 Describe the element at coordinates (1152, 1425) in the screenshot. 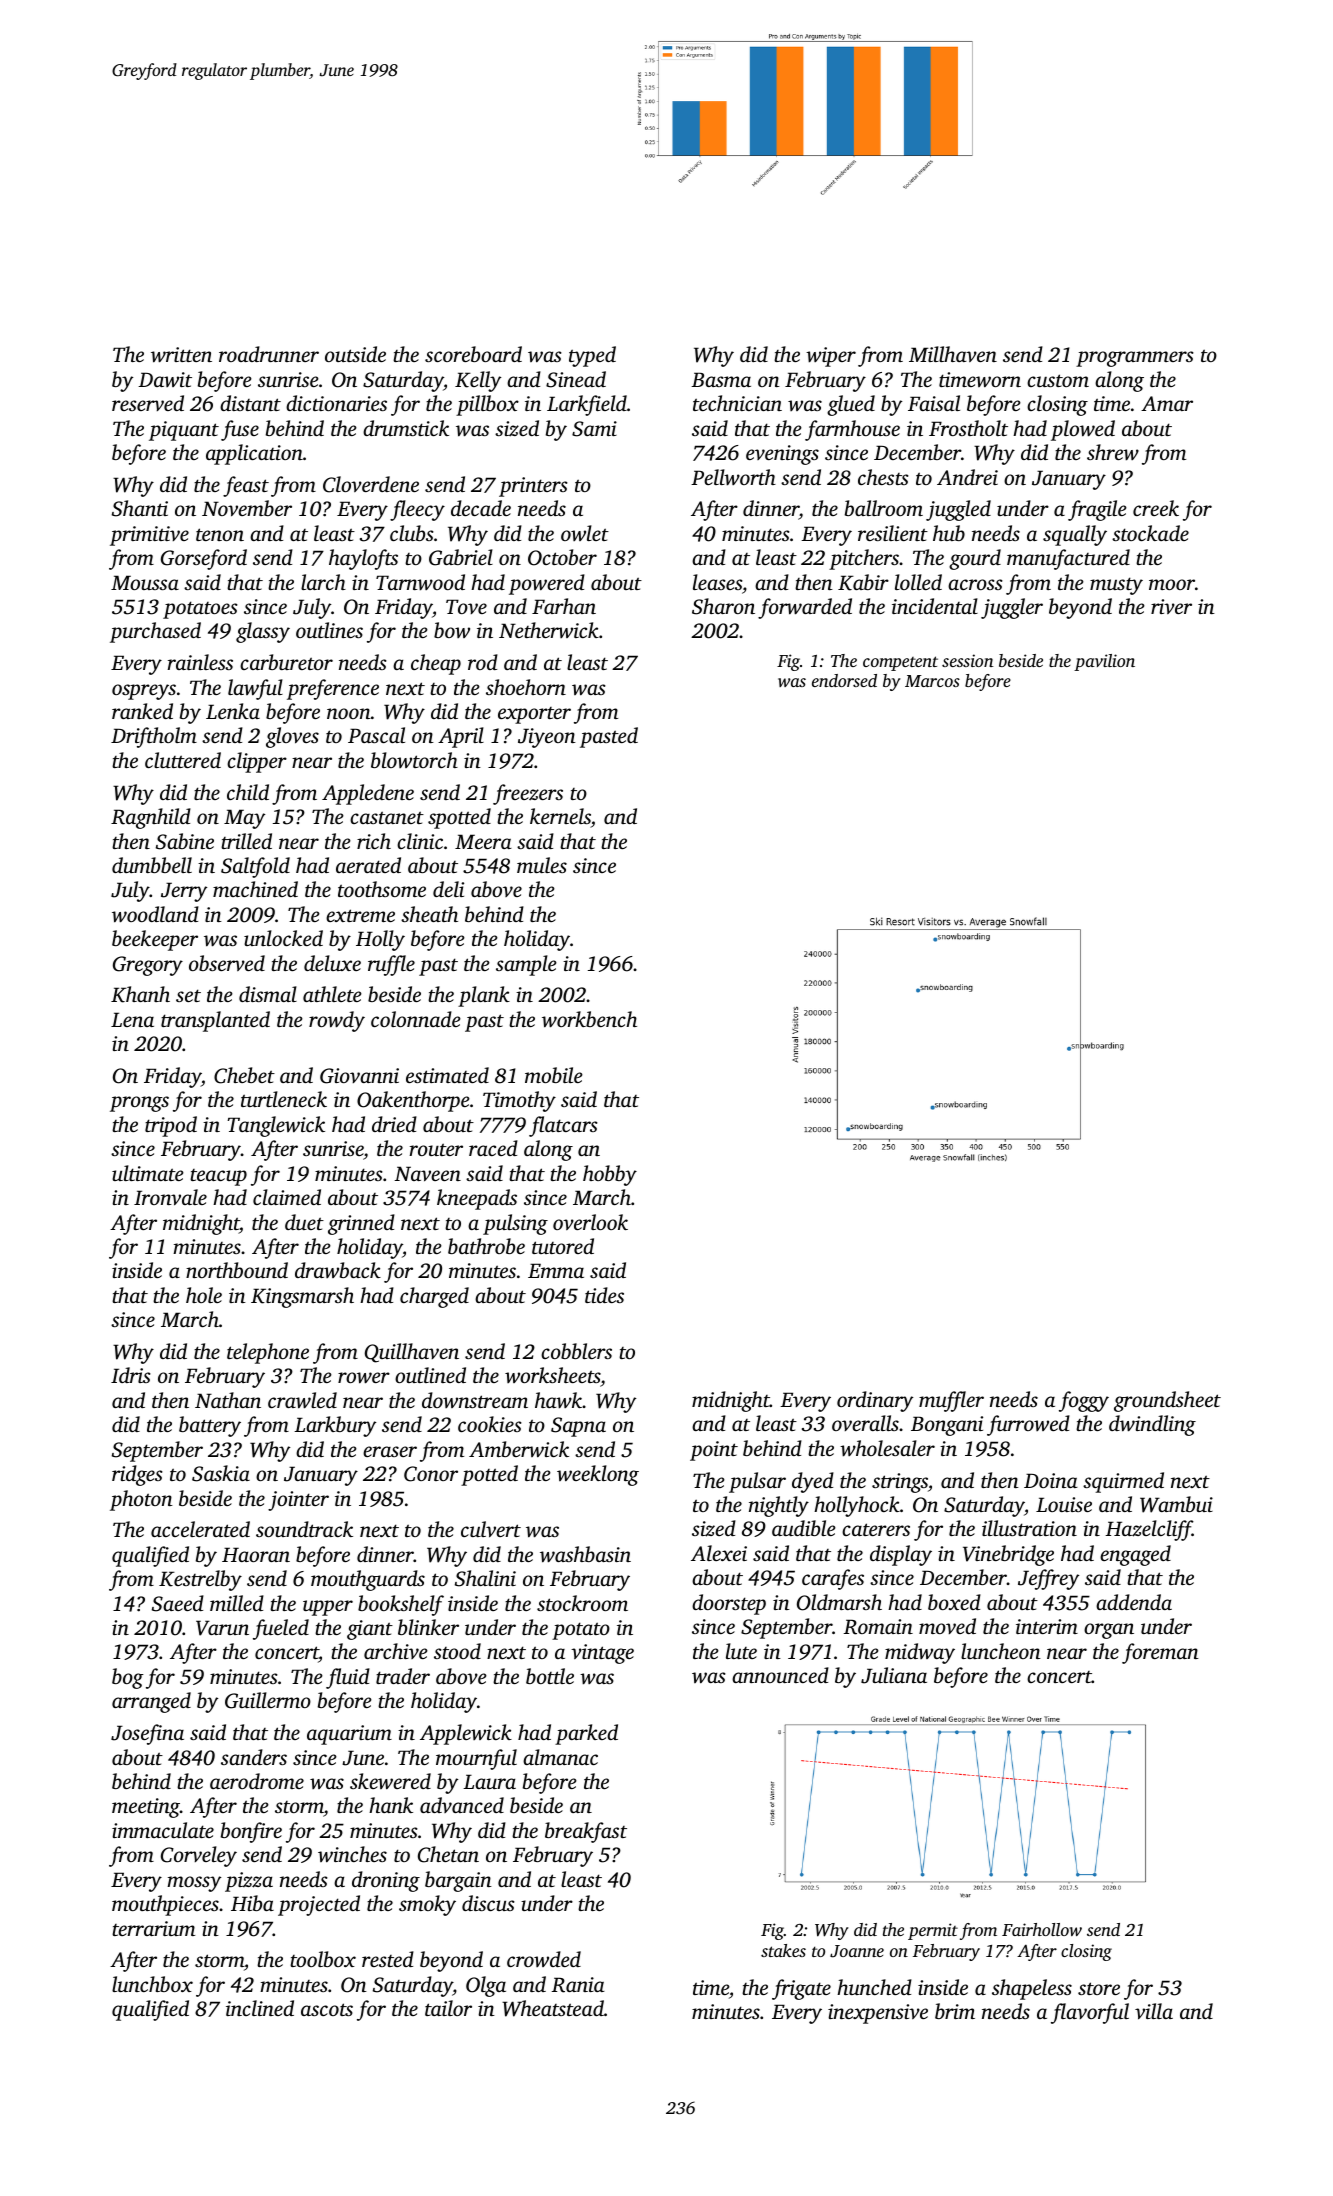

I see `dwindling` at that location.
